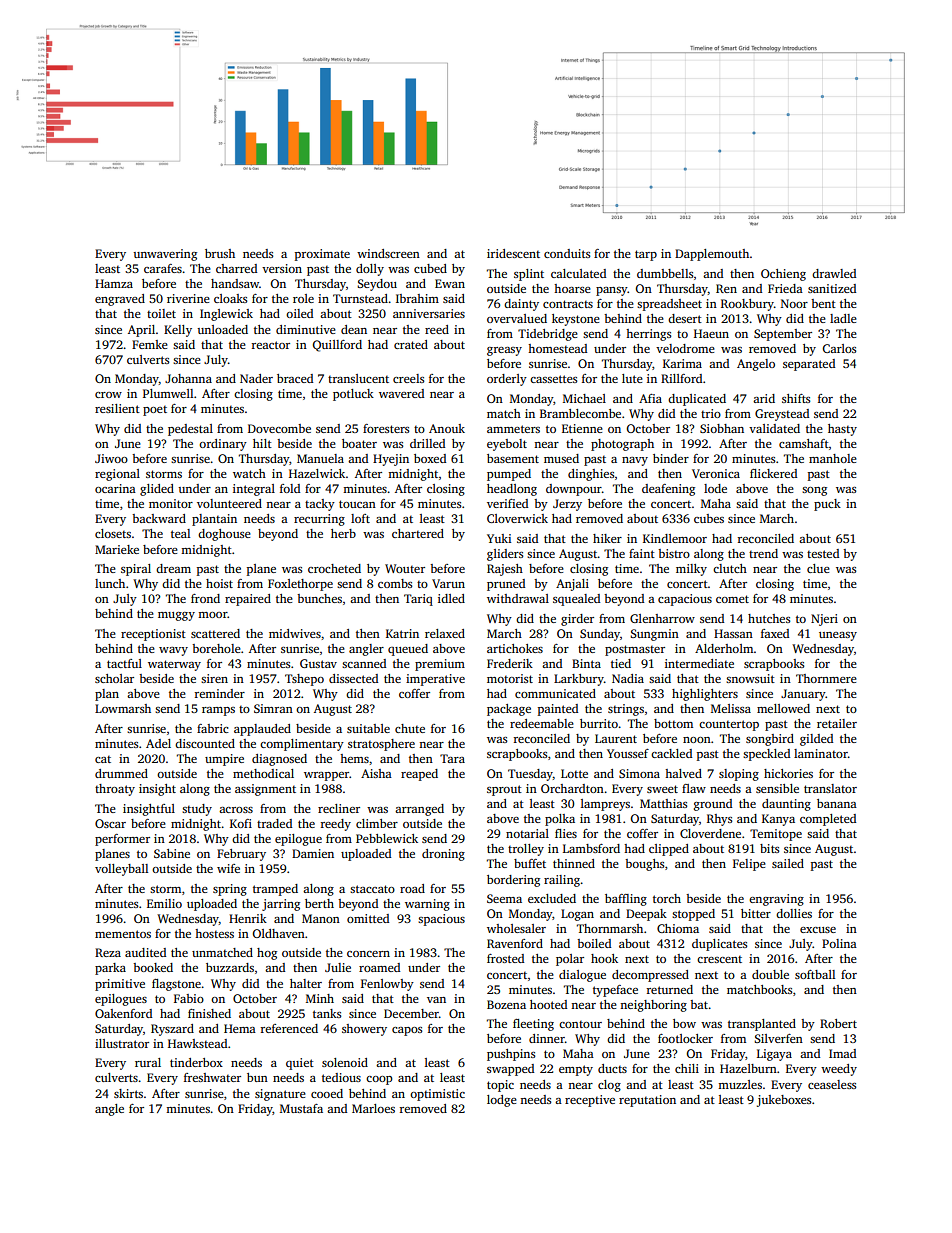 This screenshot has width=952, height=1233. I want to click on Kofi, so click(241, 823).
